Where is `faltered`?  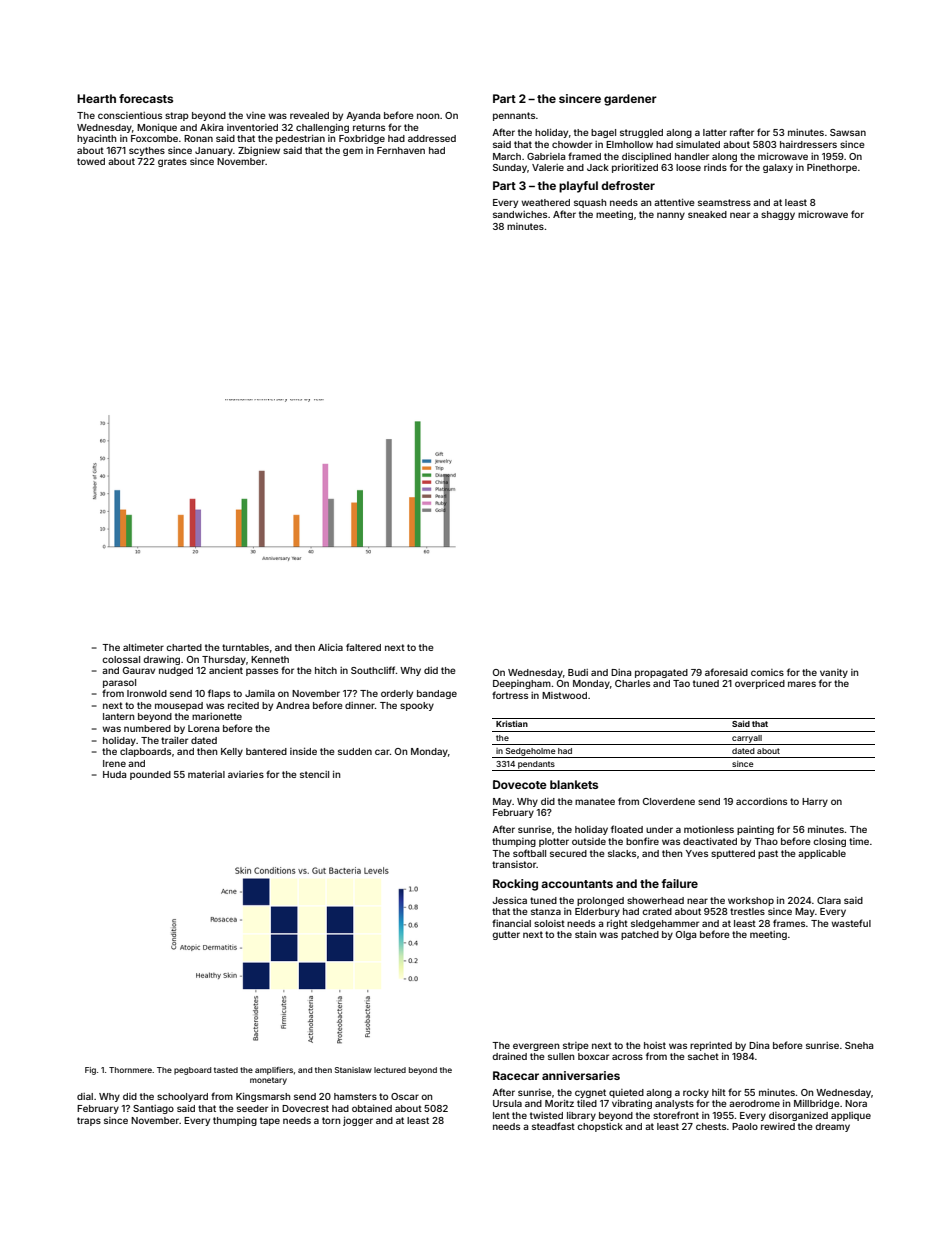 faltered is located at coordinates (363, 647).
